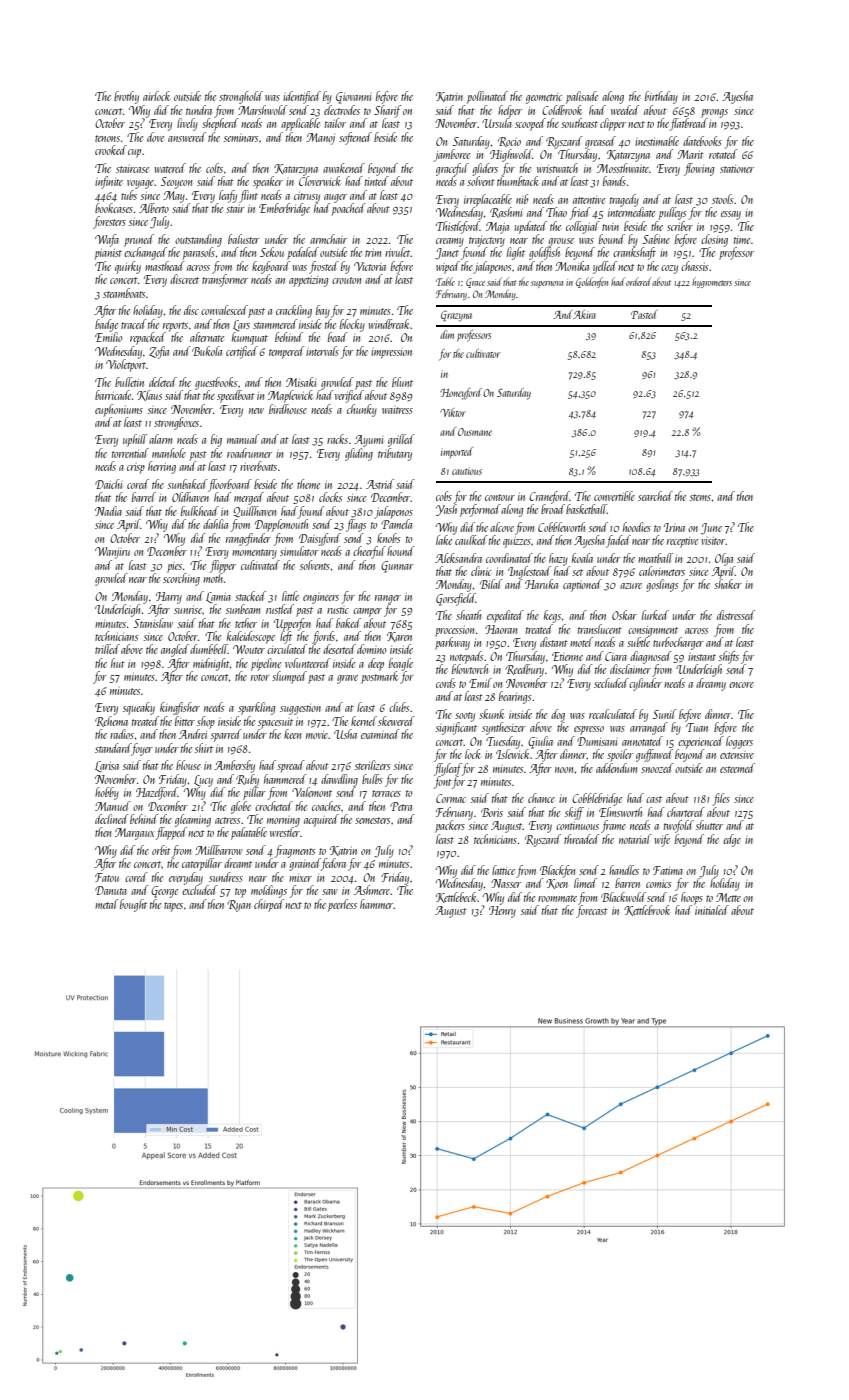 The height and width of the page is (1400, 849). I want to click on prongs, so click(714, 113).
